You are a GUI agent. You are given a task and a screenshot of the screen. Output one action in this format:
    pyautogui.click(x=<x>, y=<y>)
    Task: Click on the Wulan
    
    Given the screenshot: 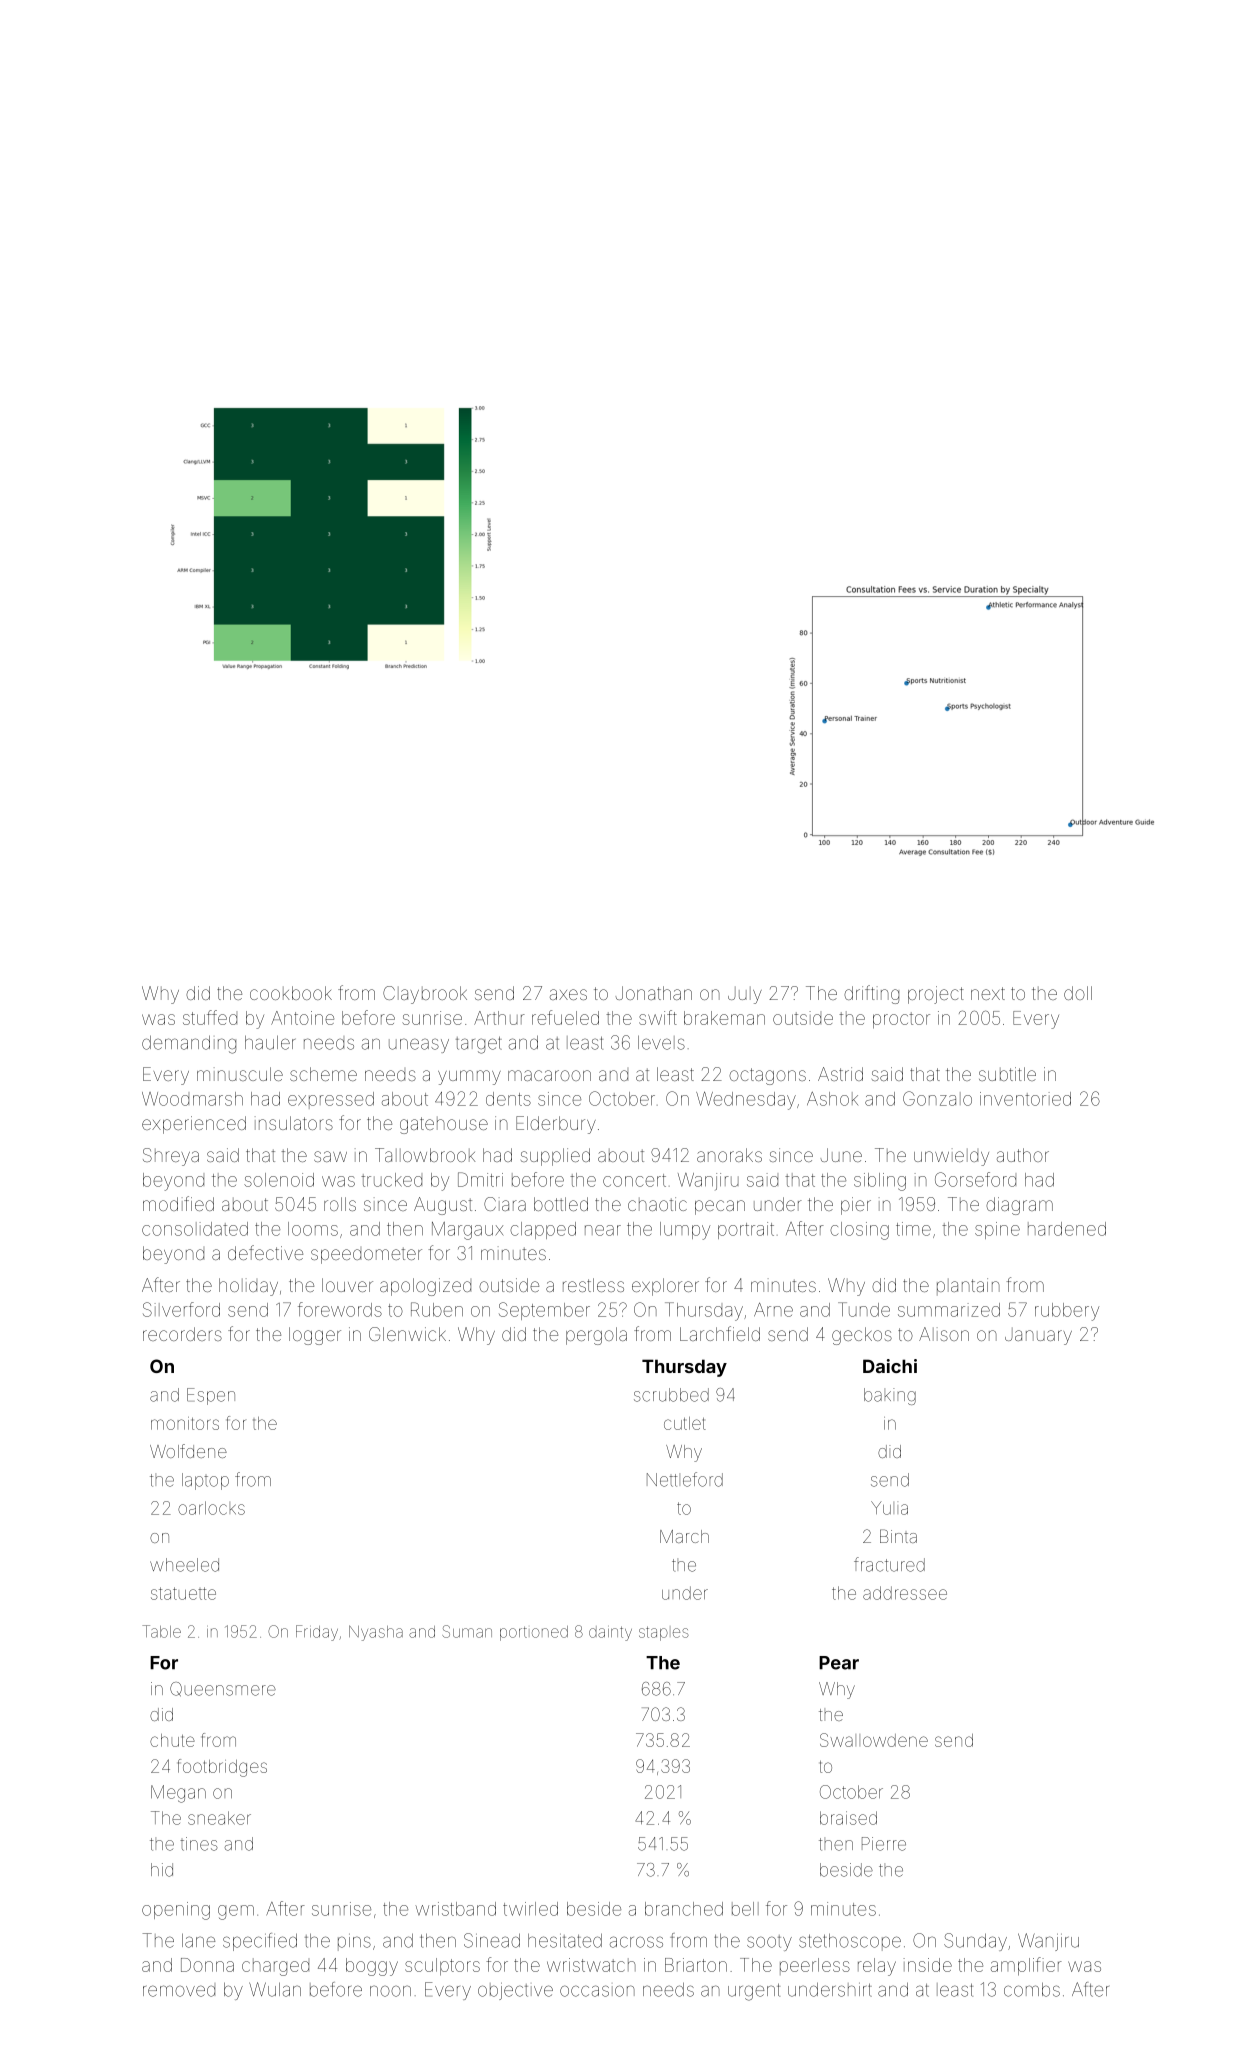 What is the action you would take?
    pyautogui.click(x=275, y=1989)
